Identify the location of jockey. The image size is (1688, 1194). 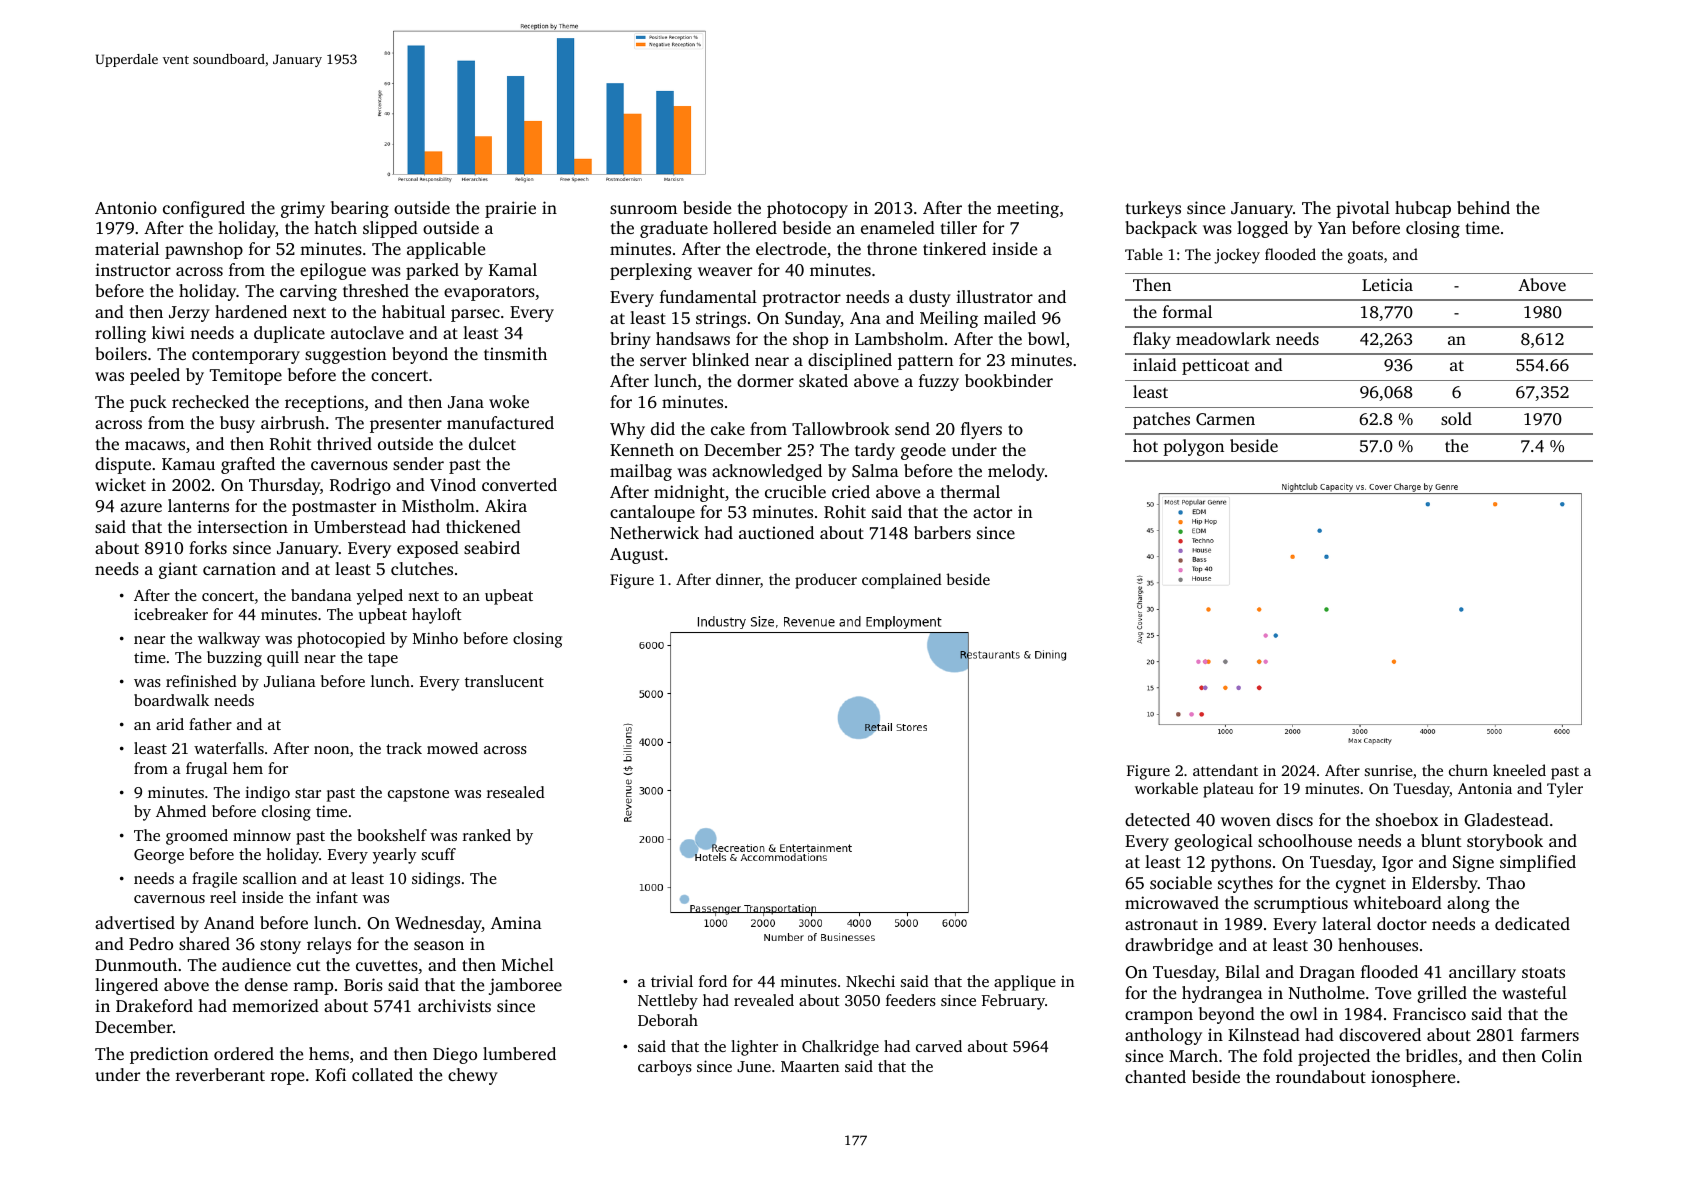
(1237, 256).
